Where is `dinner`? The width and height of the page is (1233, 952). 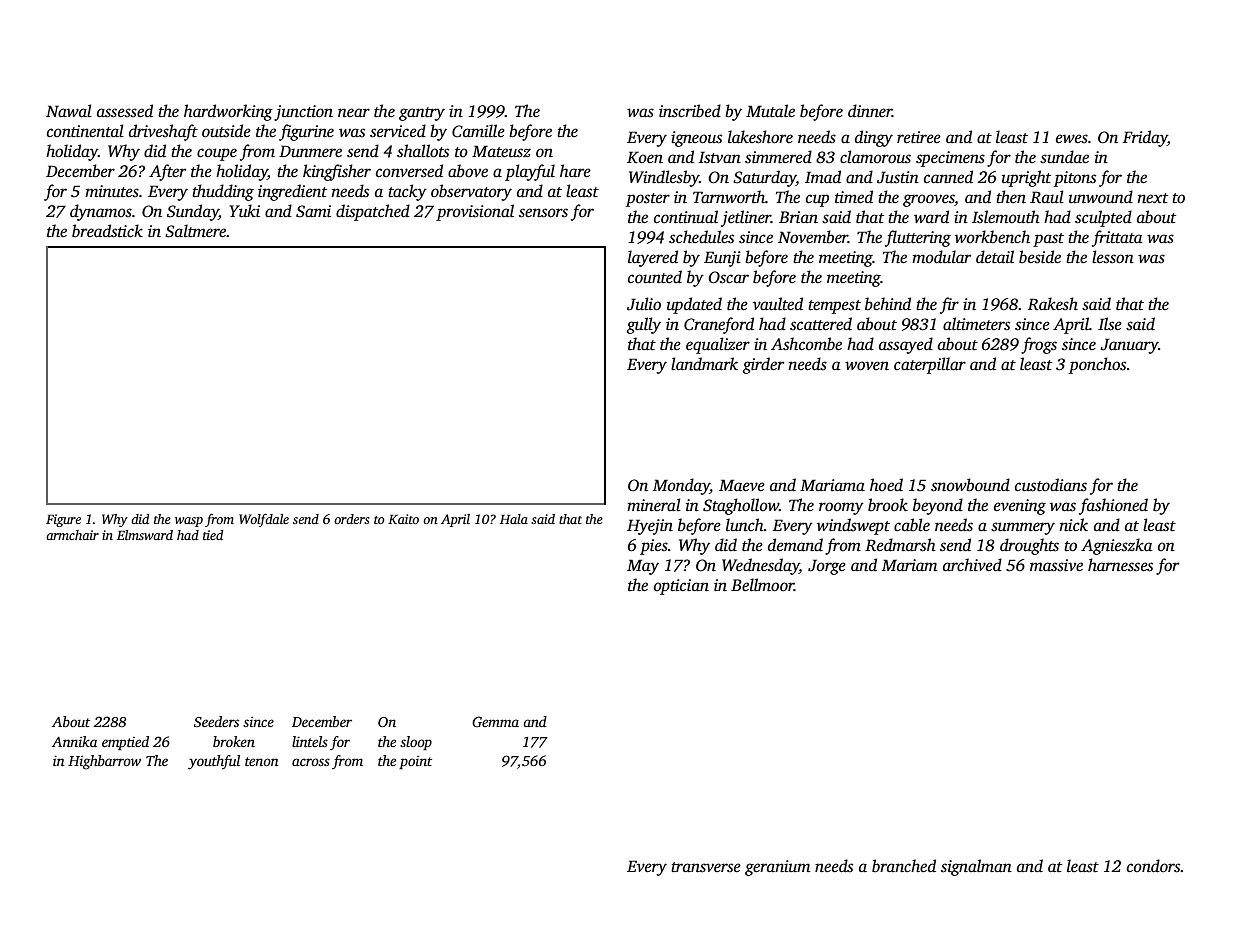 dinner is located at coordinates (870, 111).
